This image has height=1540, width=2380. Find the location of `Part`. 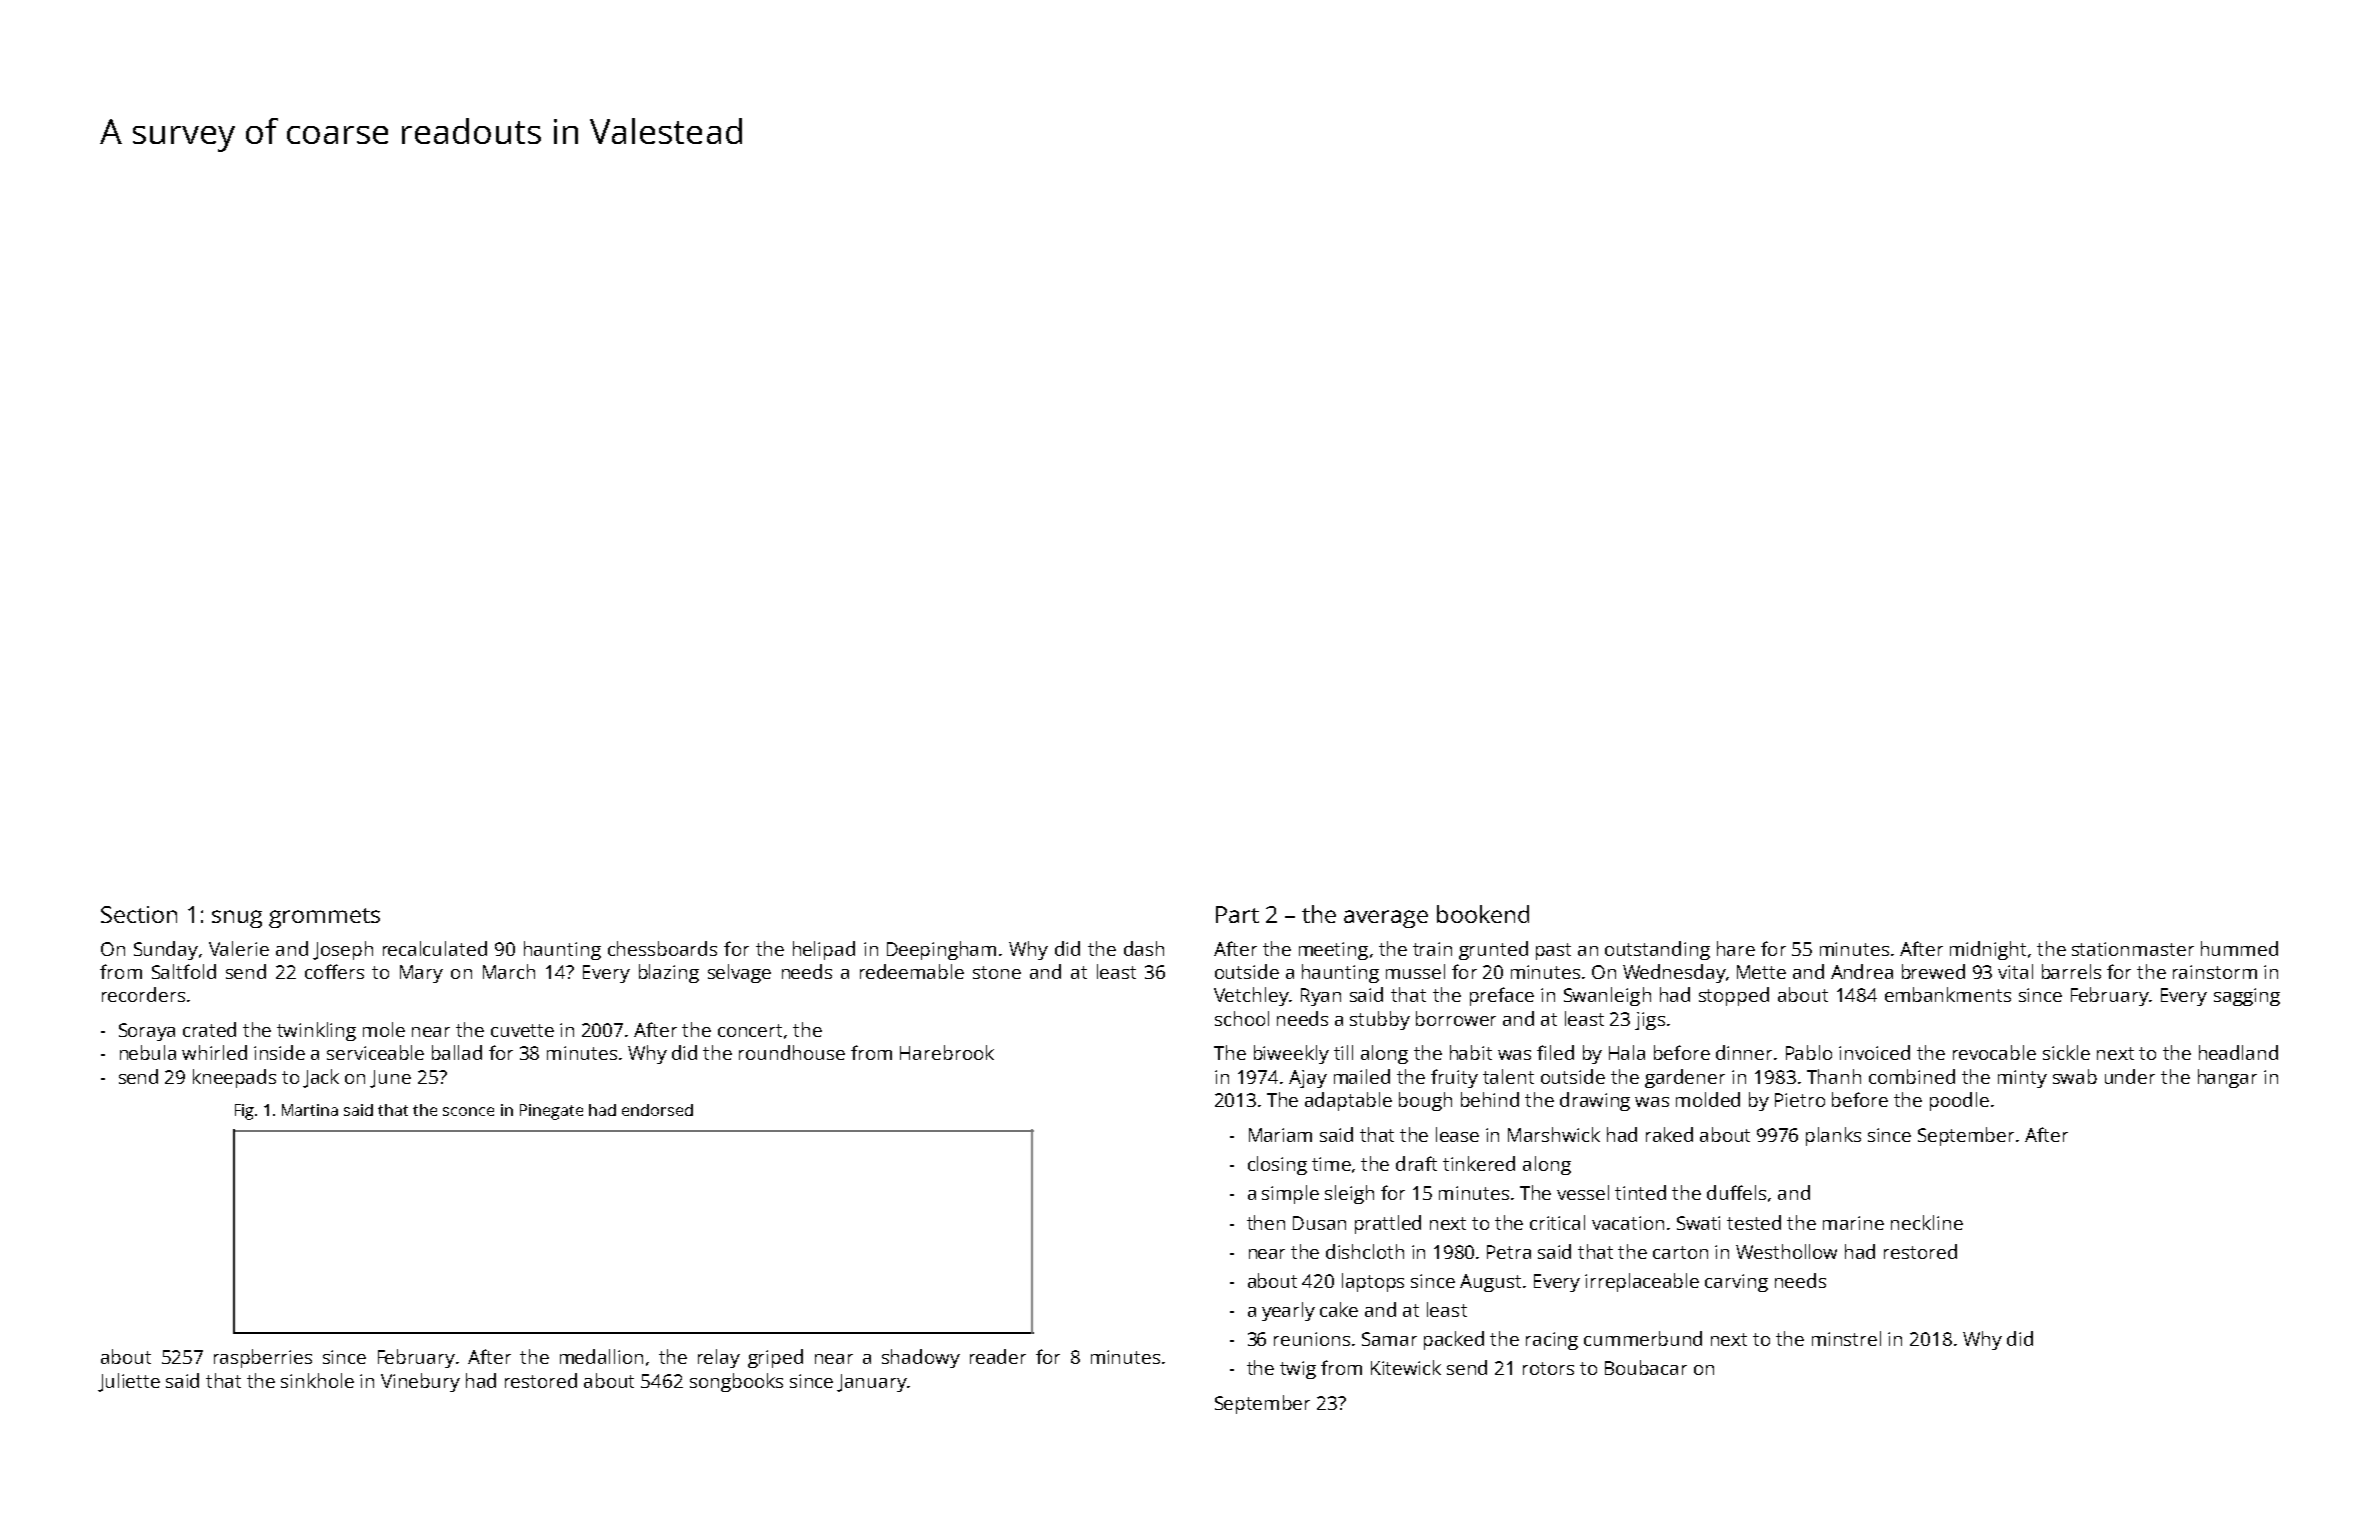

Part is located at coordinates (1237, 914).
